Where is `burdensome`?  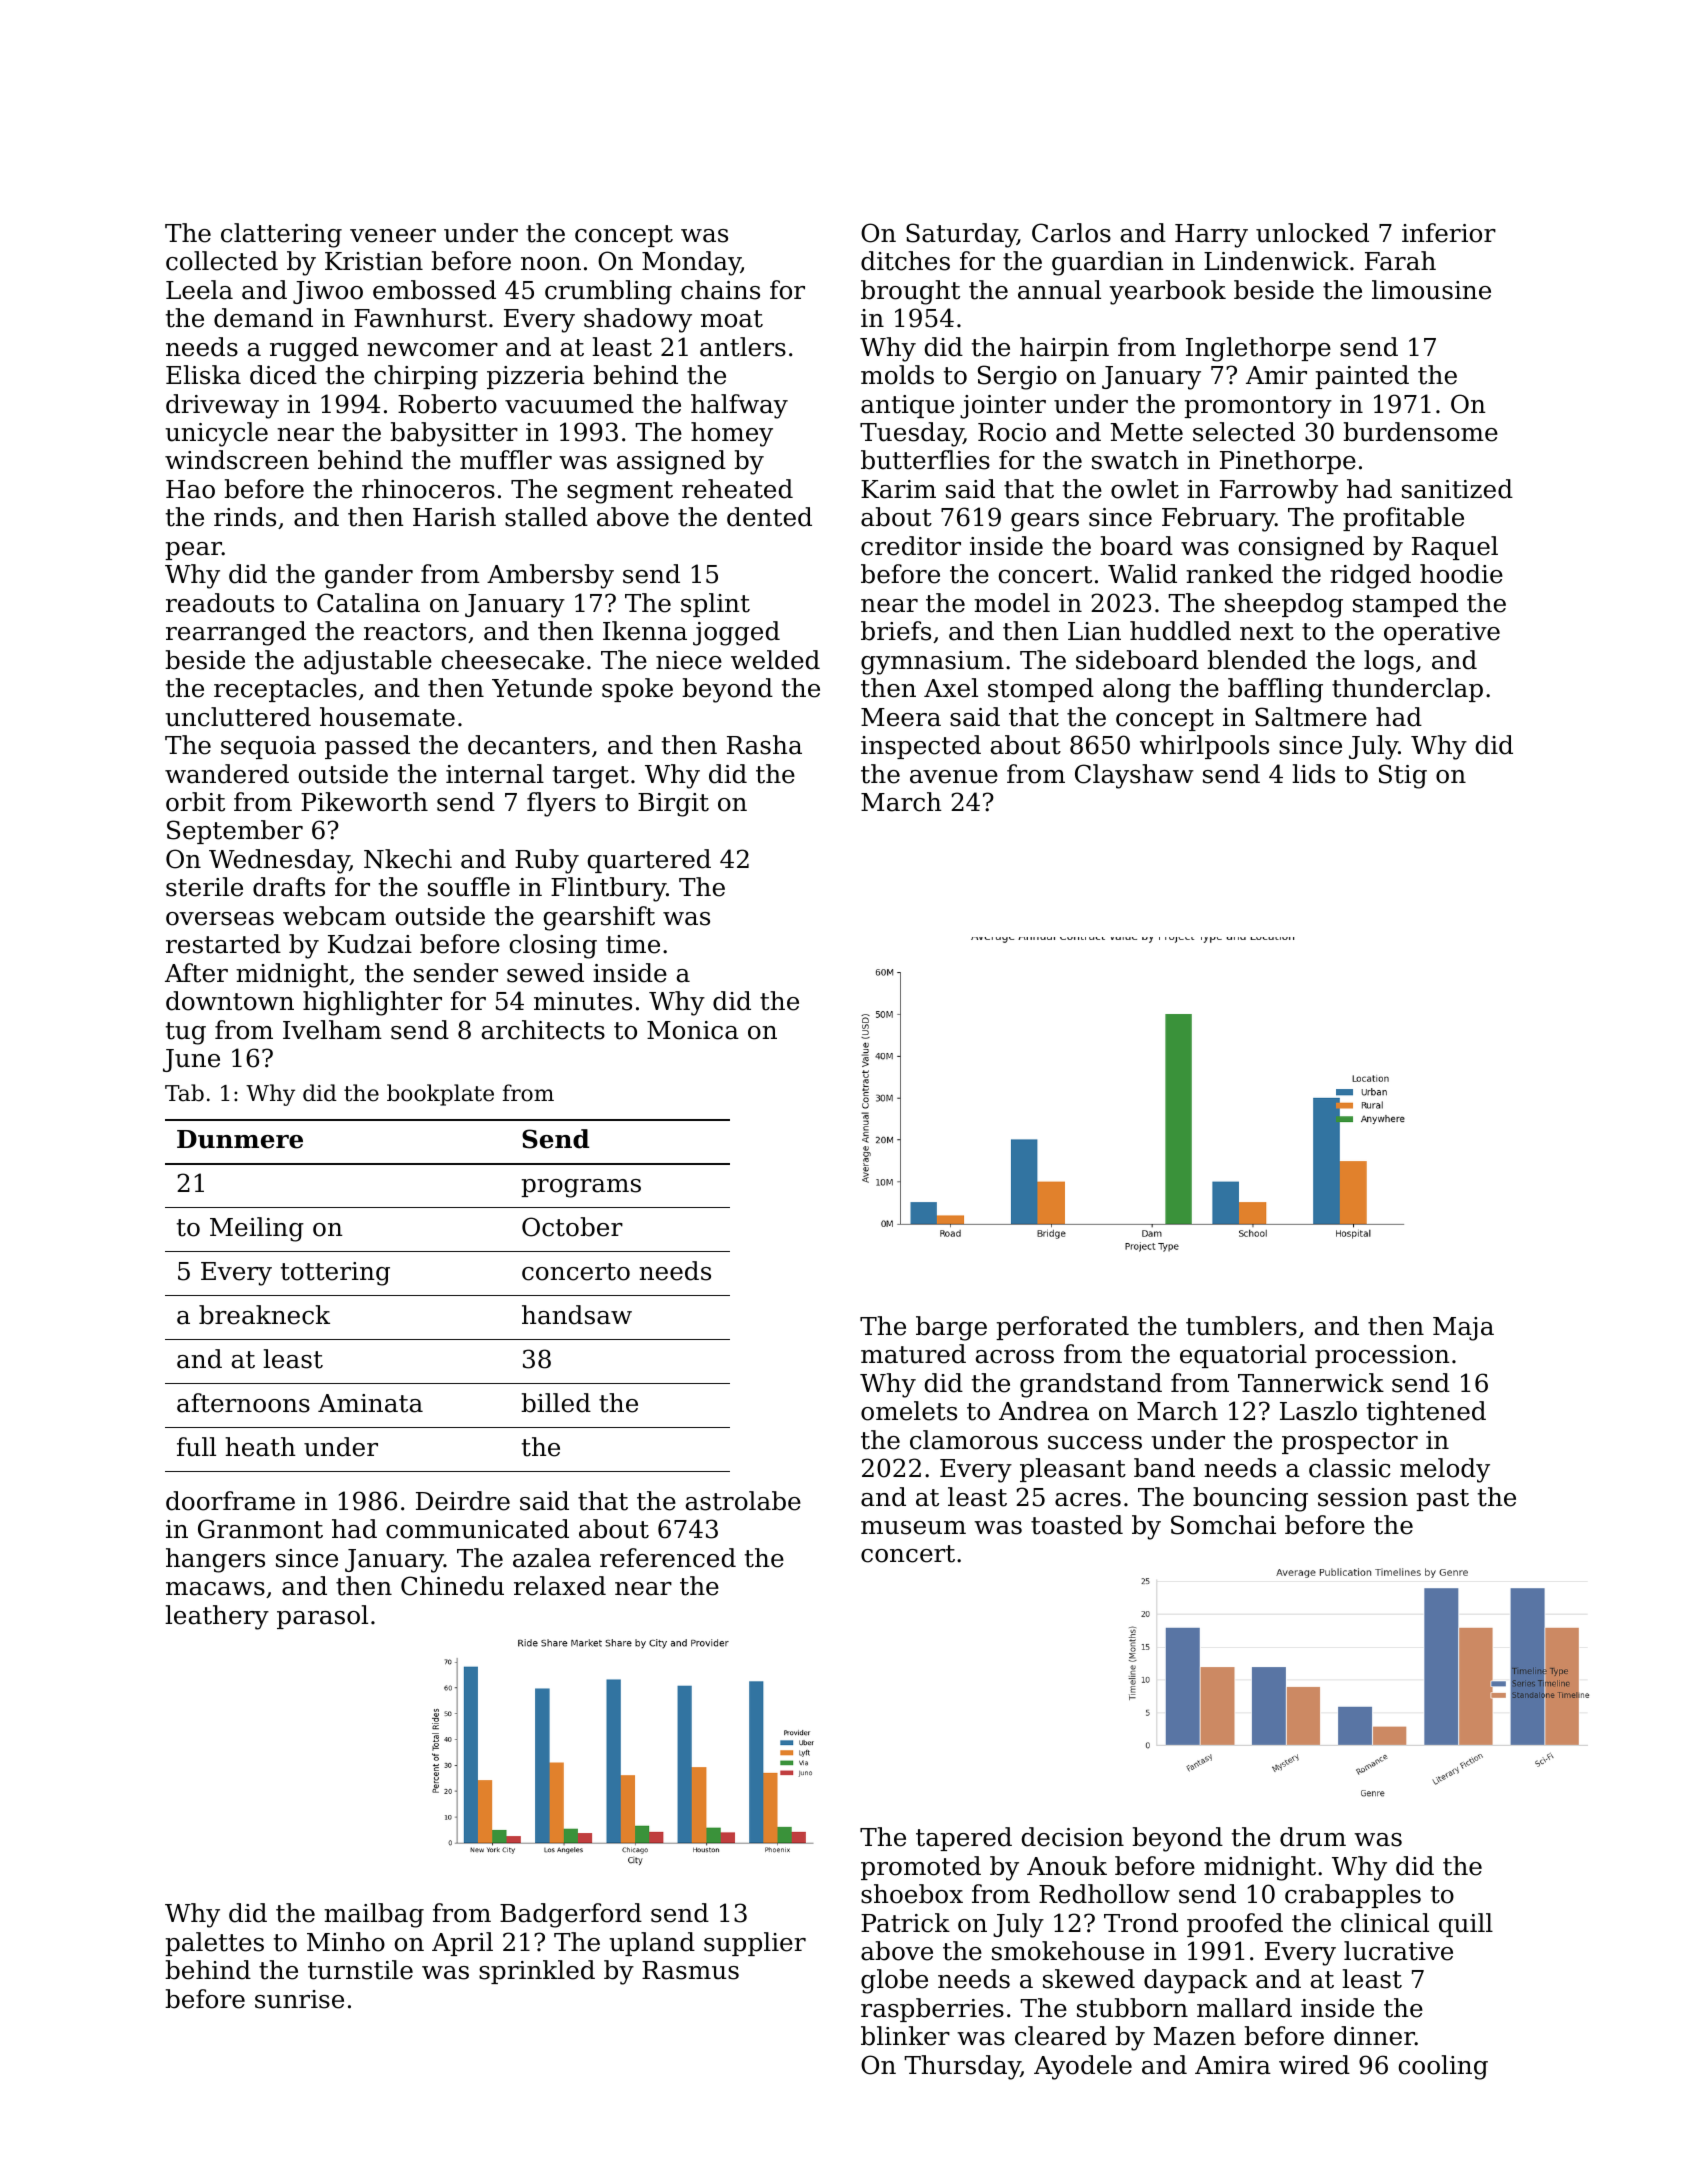 burdensome is located at coordinates (1420, 432).
